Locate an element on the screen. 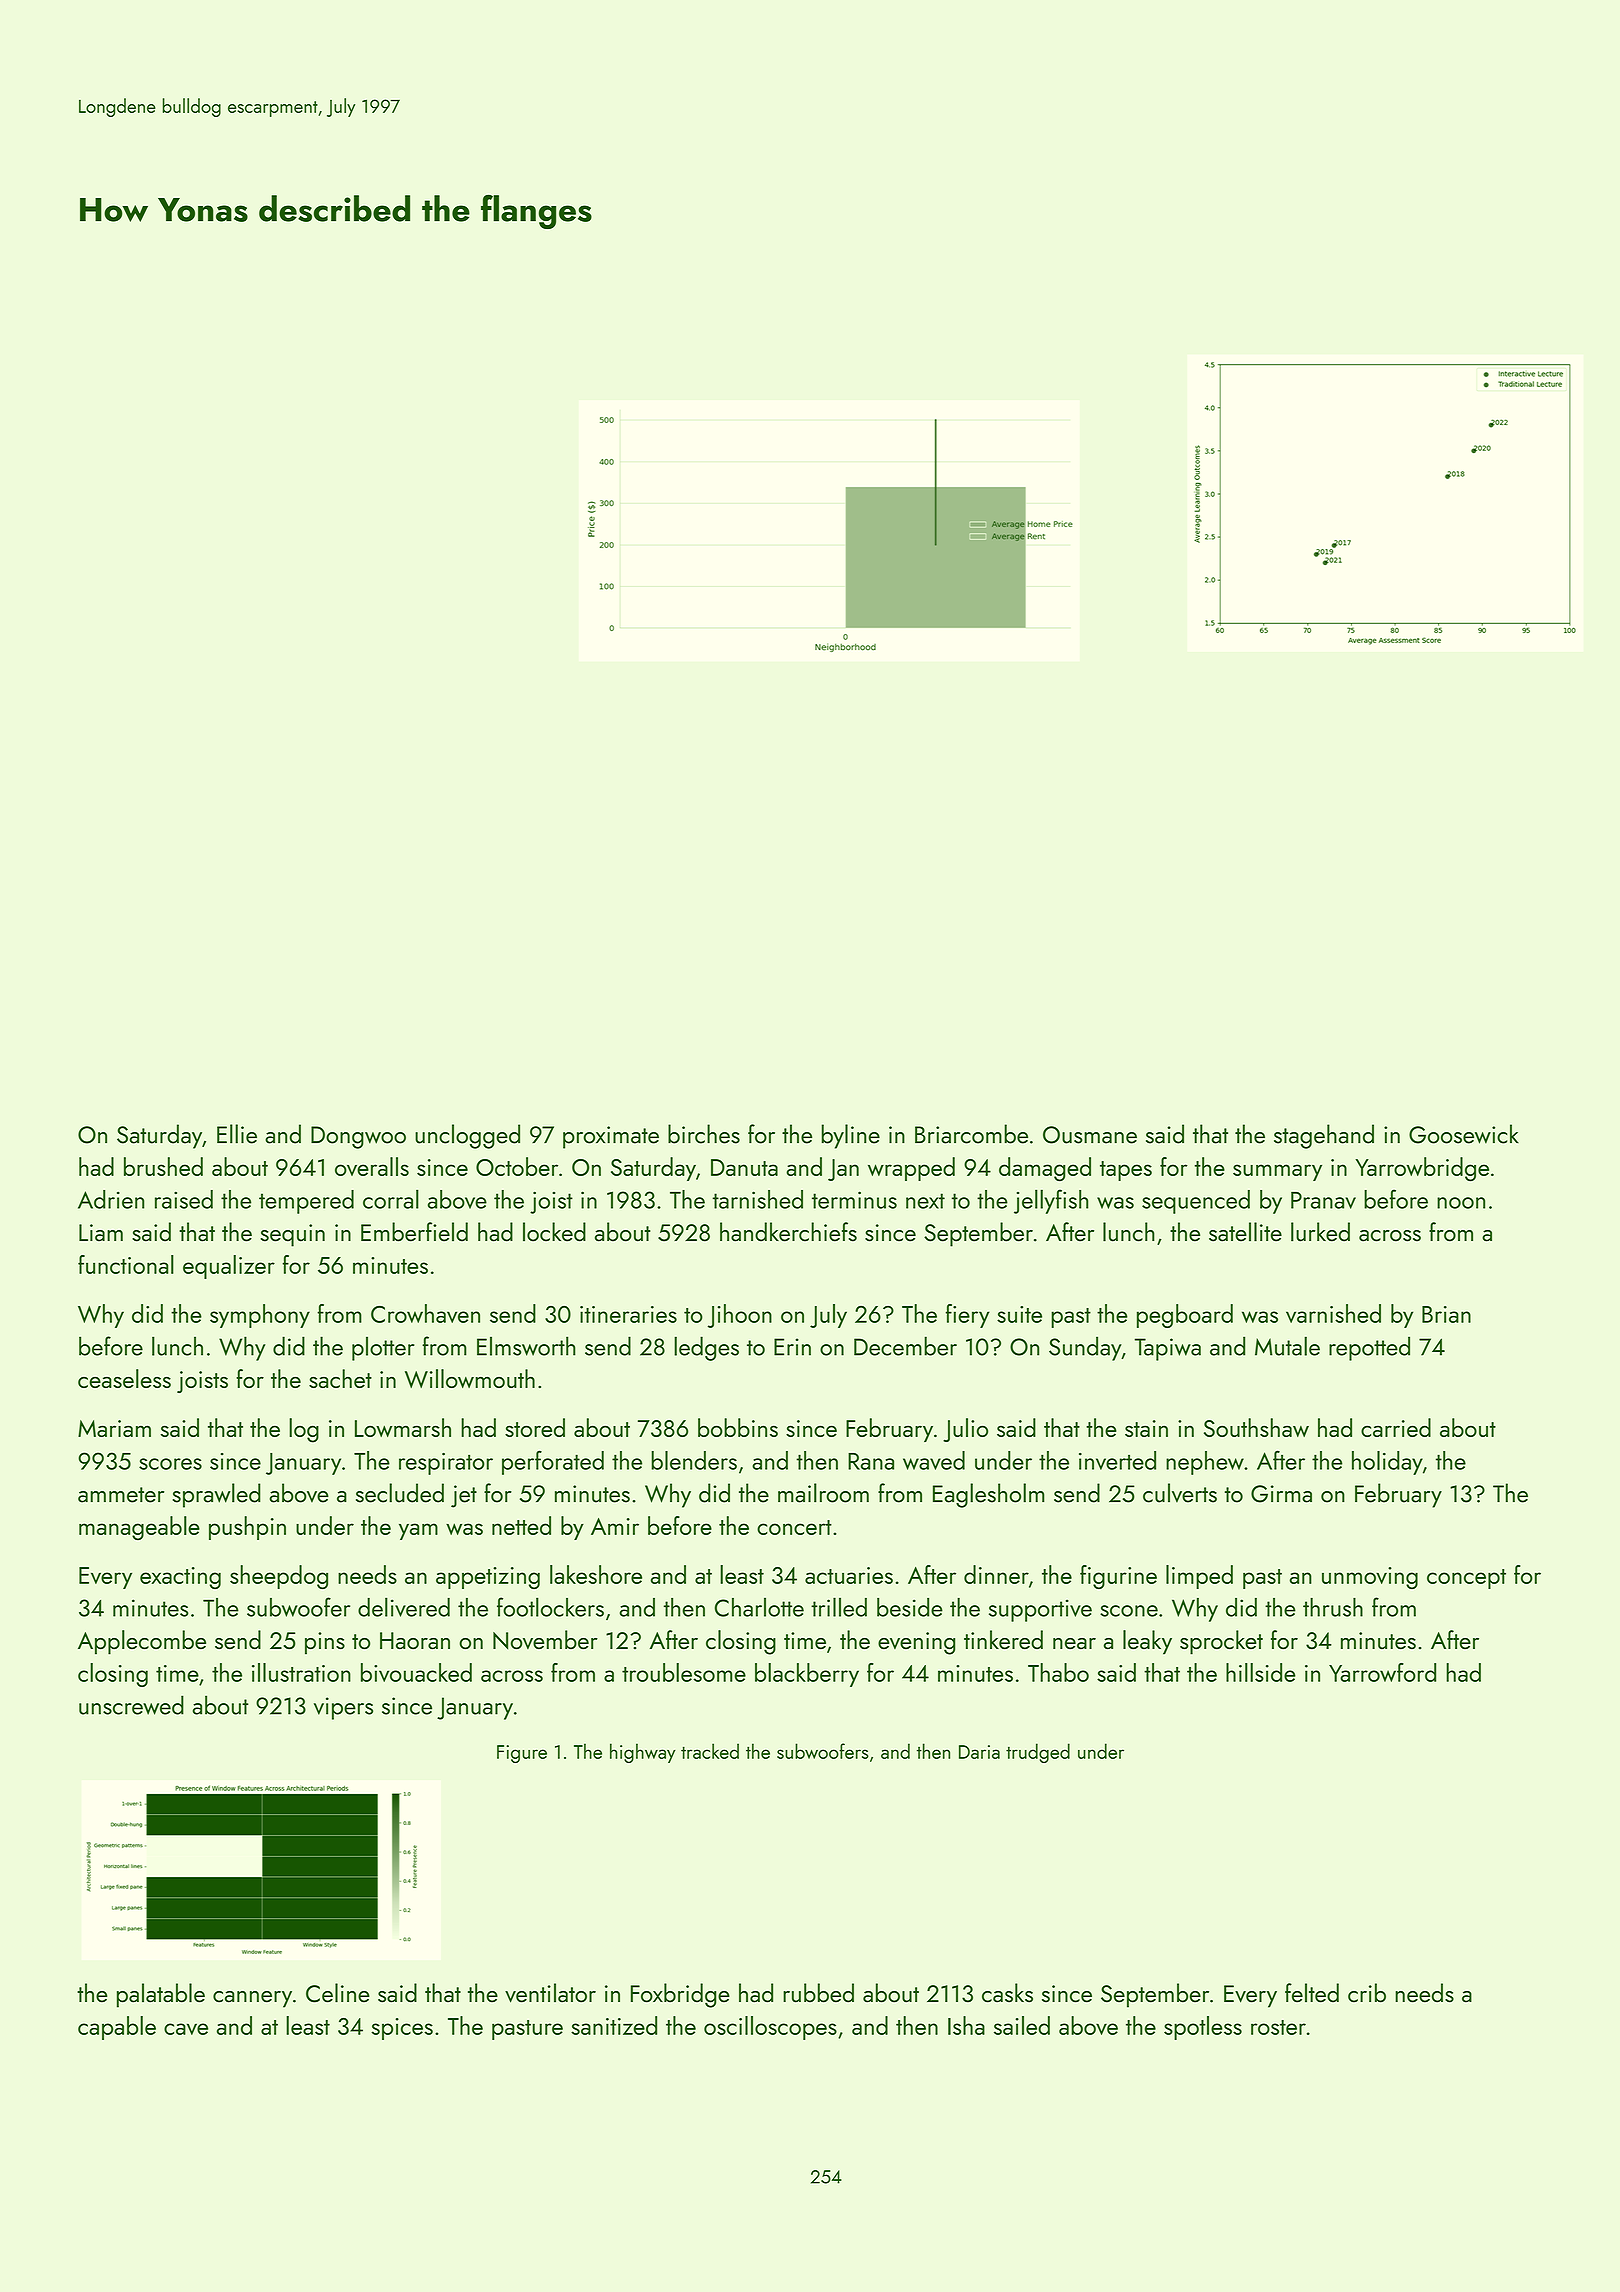 This screenshot has width=1620, height=2292. Yarrowford is located at coordinates (1382, 1672).
